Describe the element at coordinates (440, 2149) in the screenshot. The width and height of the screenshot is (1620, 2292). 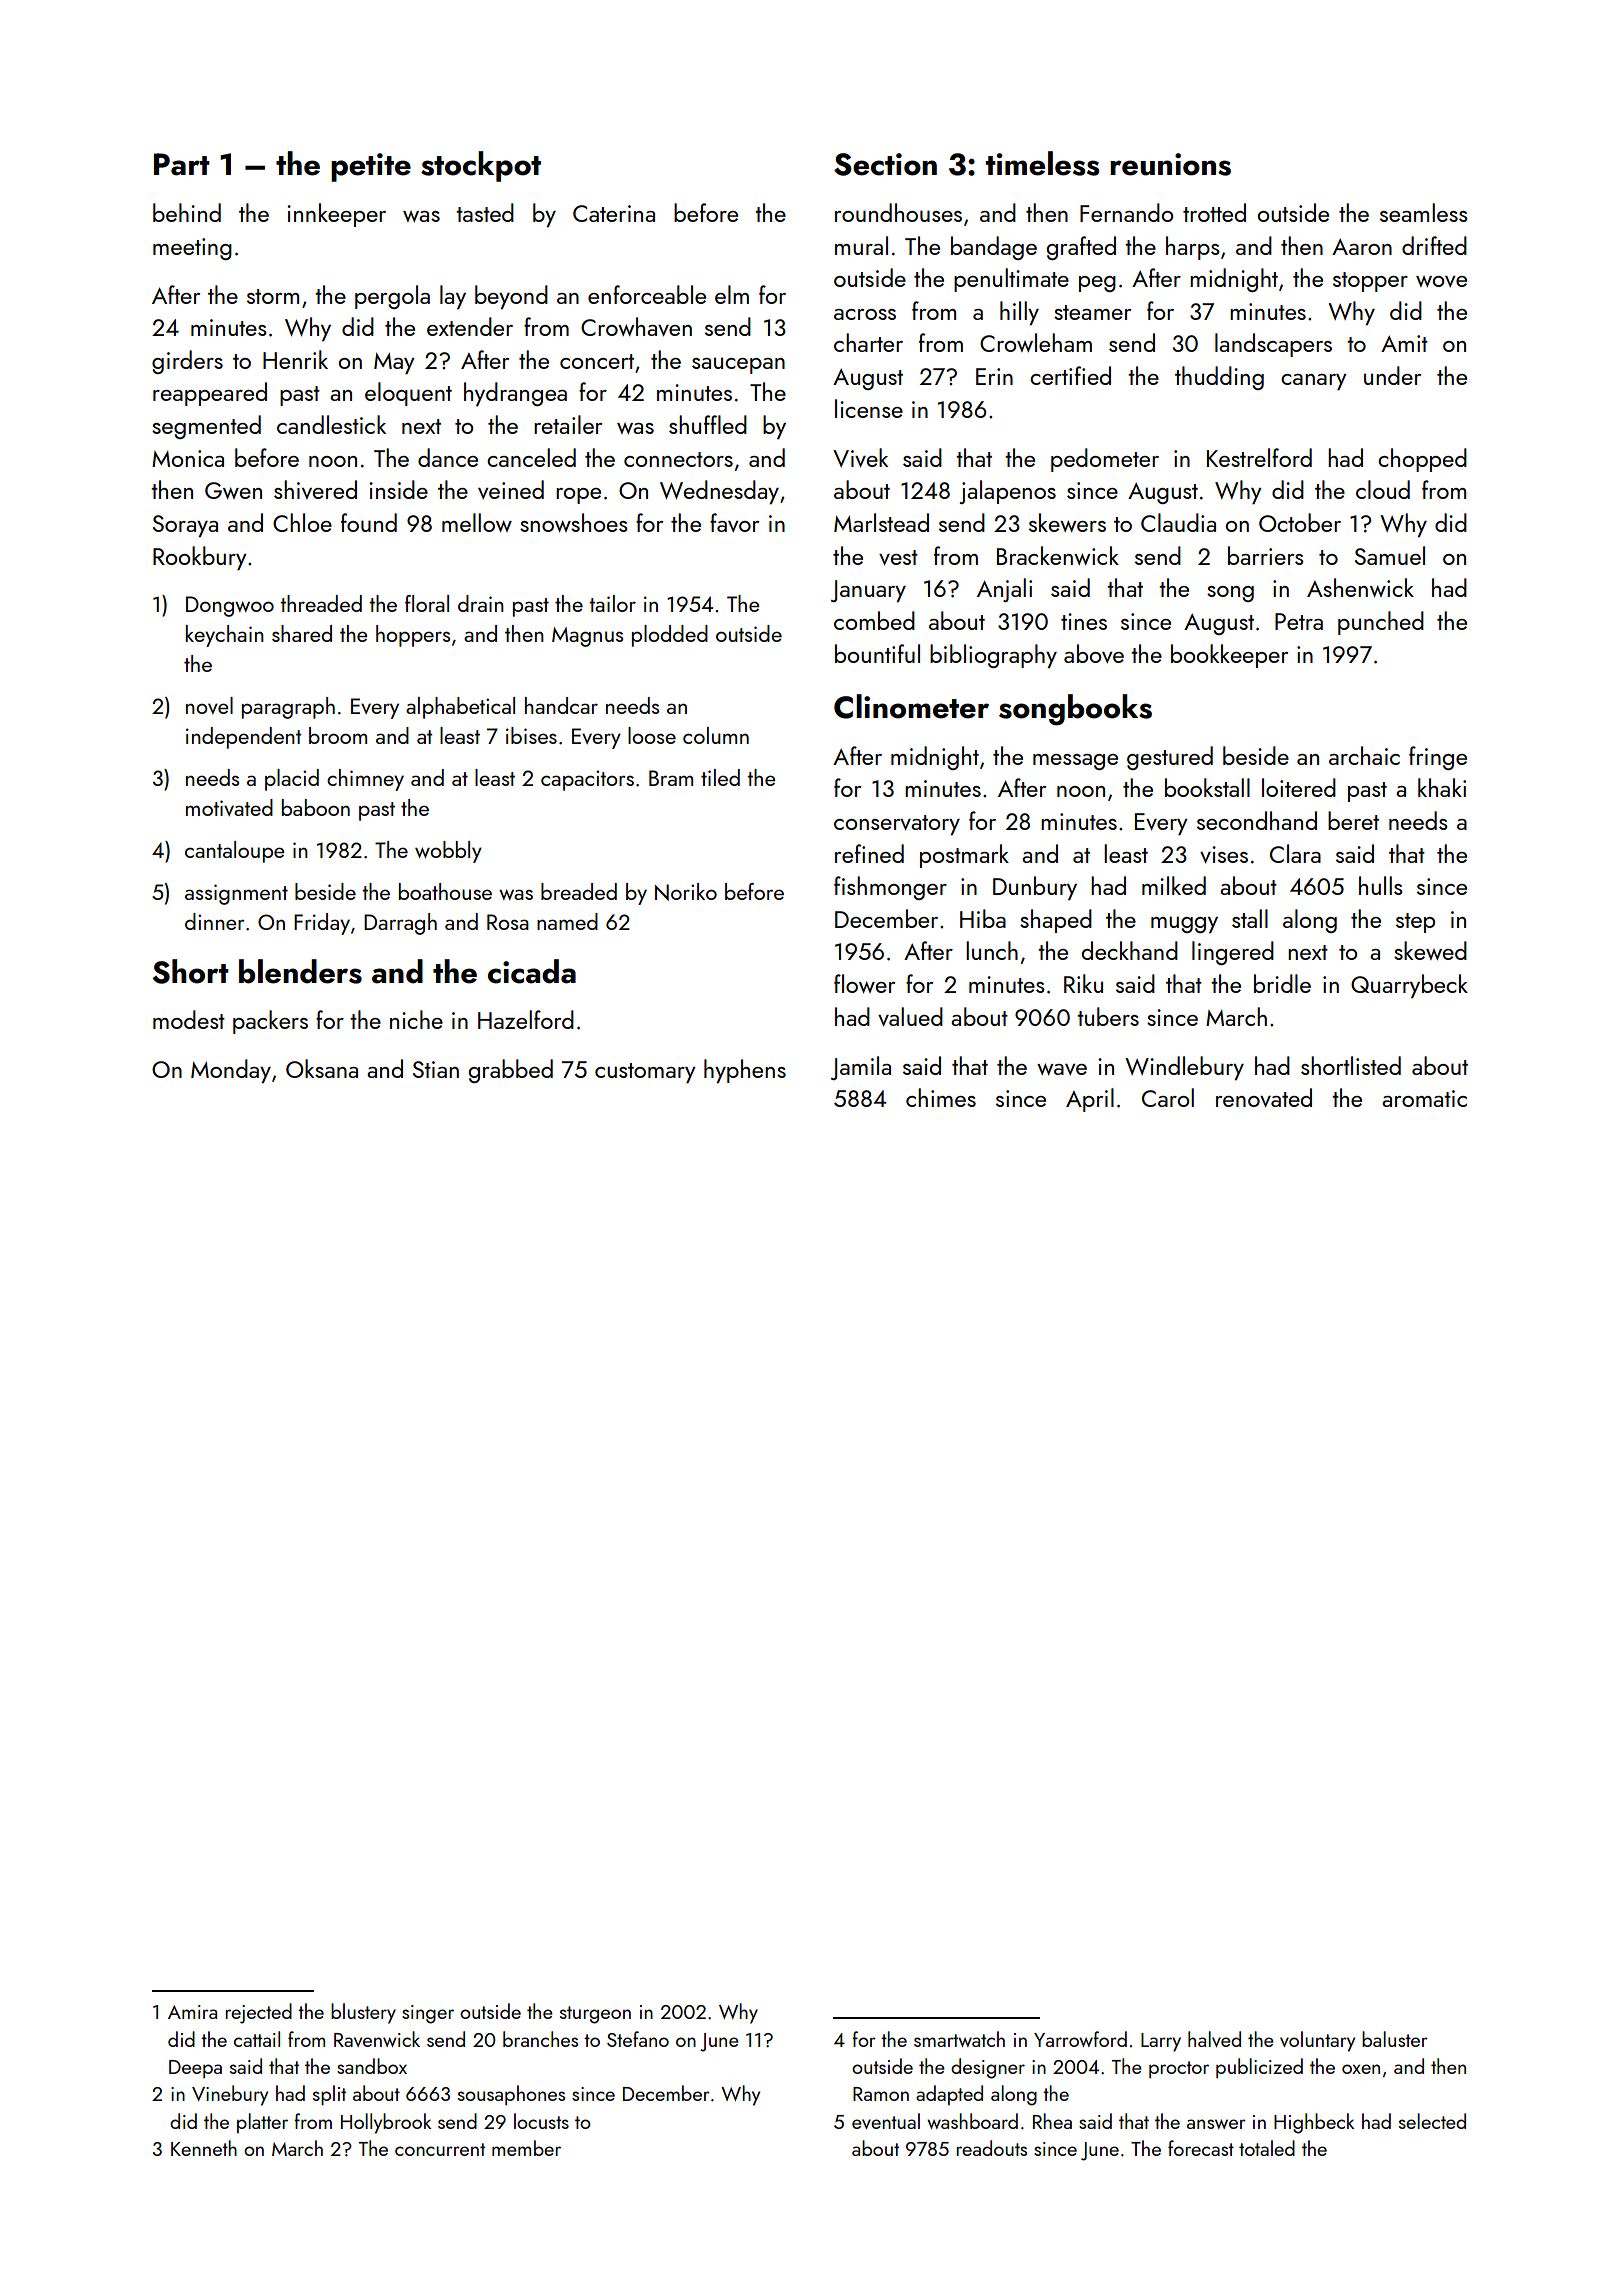
I see `concurrent` at that location.
